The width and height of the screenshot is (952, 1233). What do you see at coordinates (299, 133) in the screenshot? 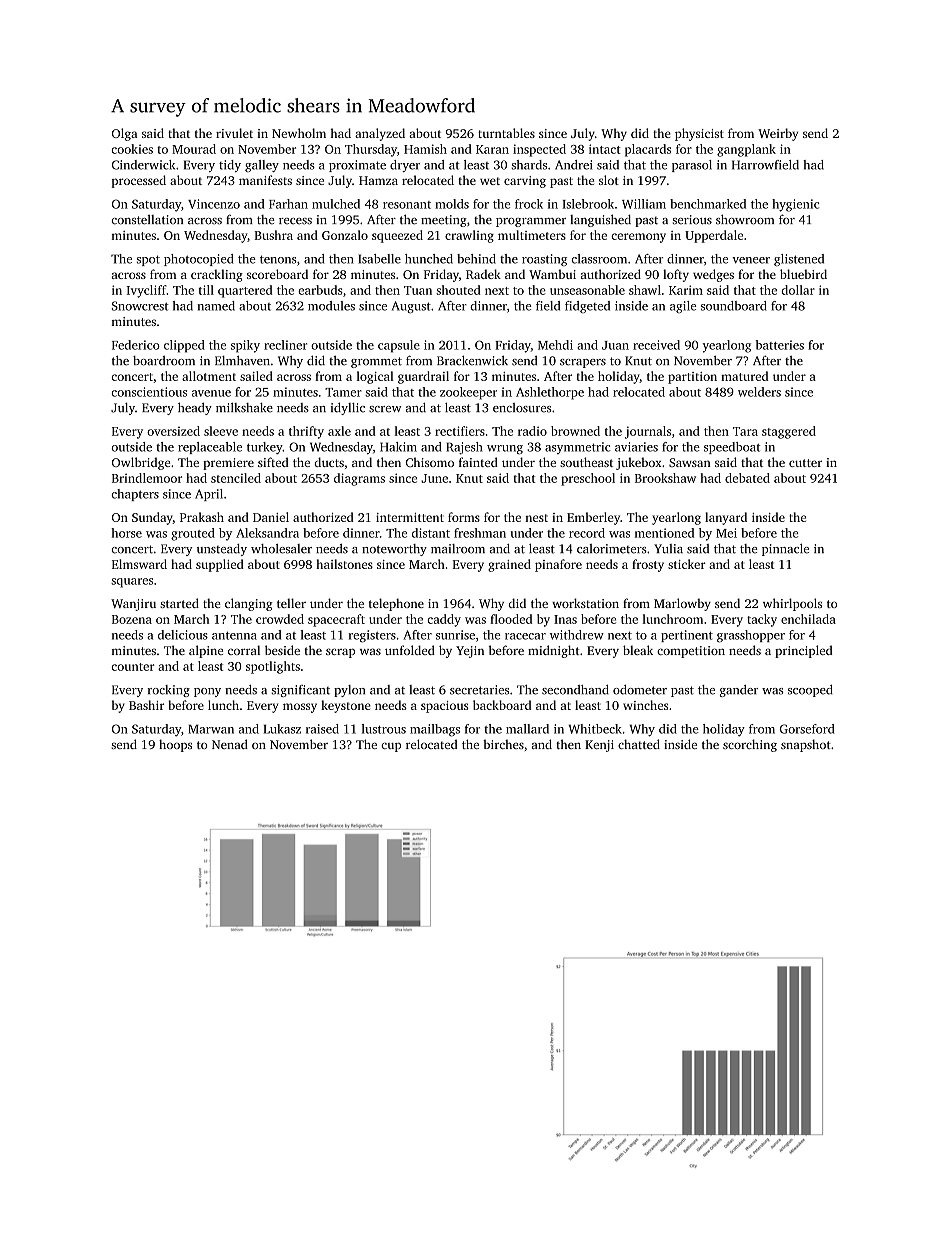
I see `Newholm` at bounding box center [299, 133].
